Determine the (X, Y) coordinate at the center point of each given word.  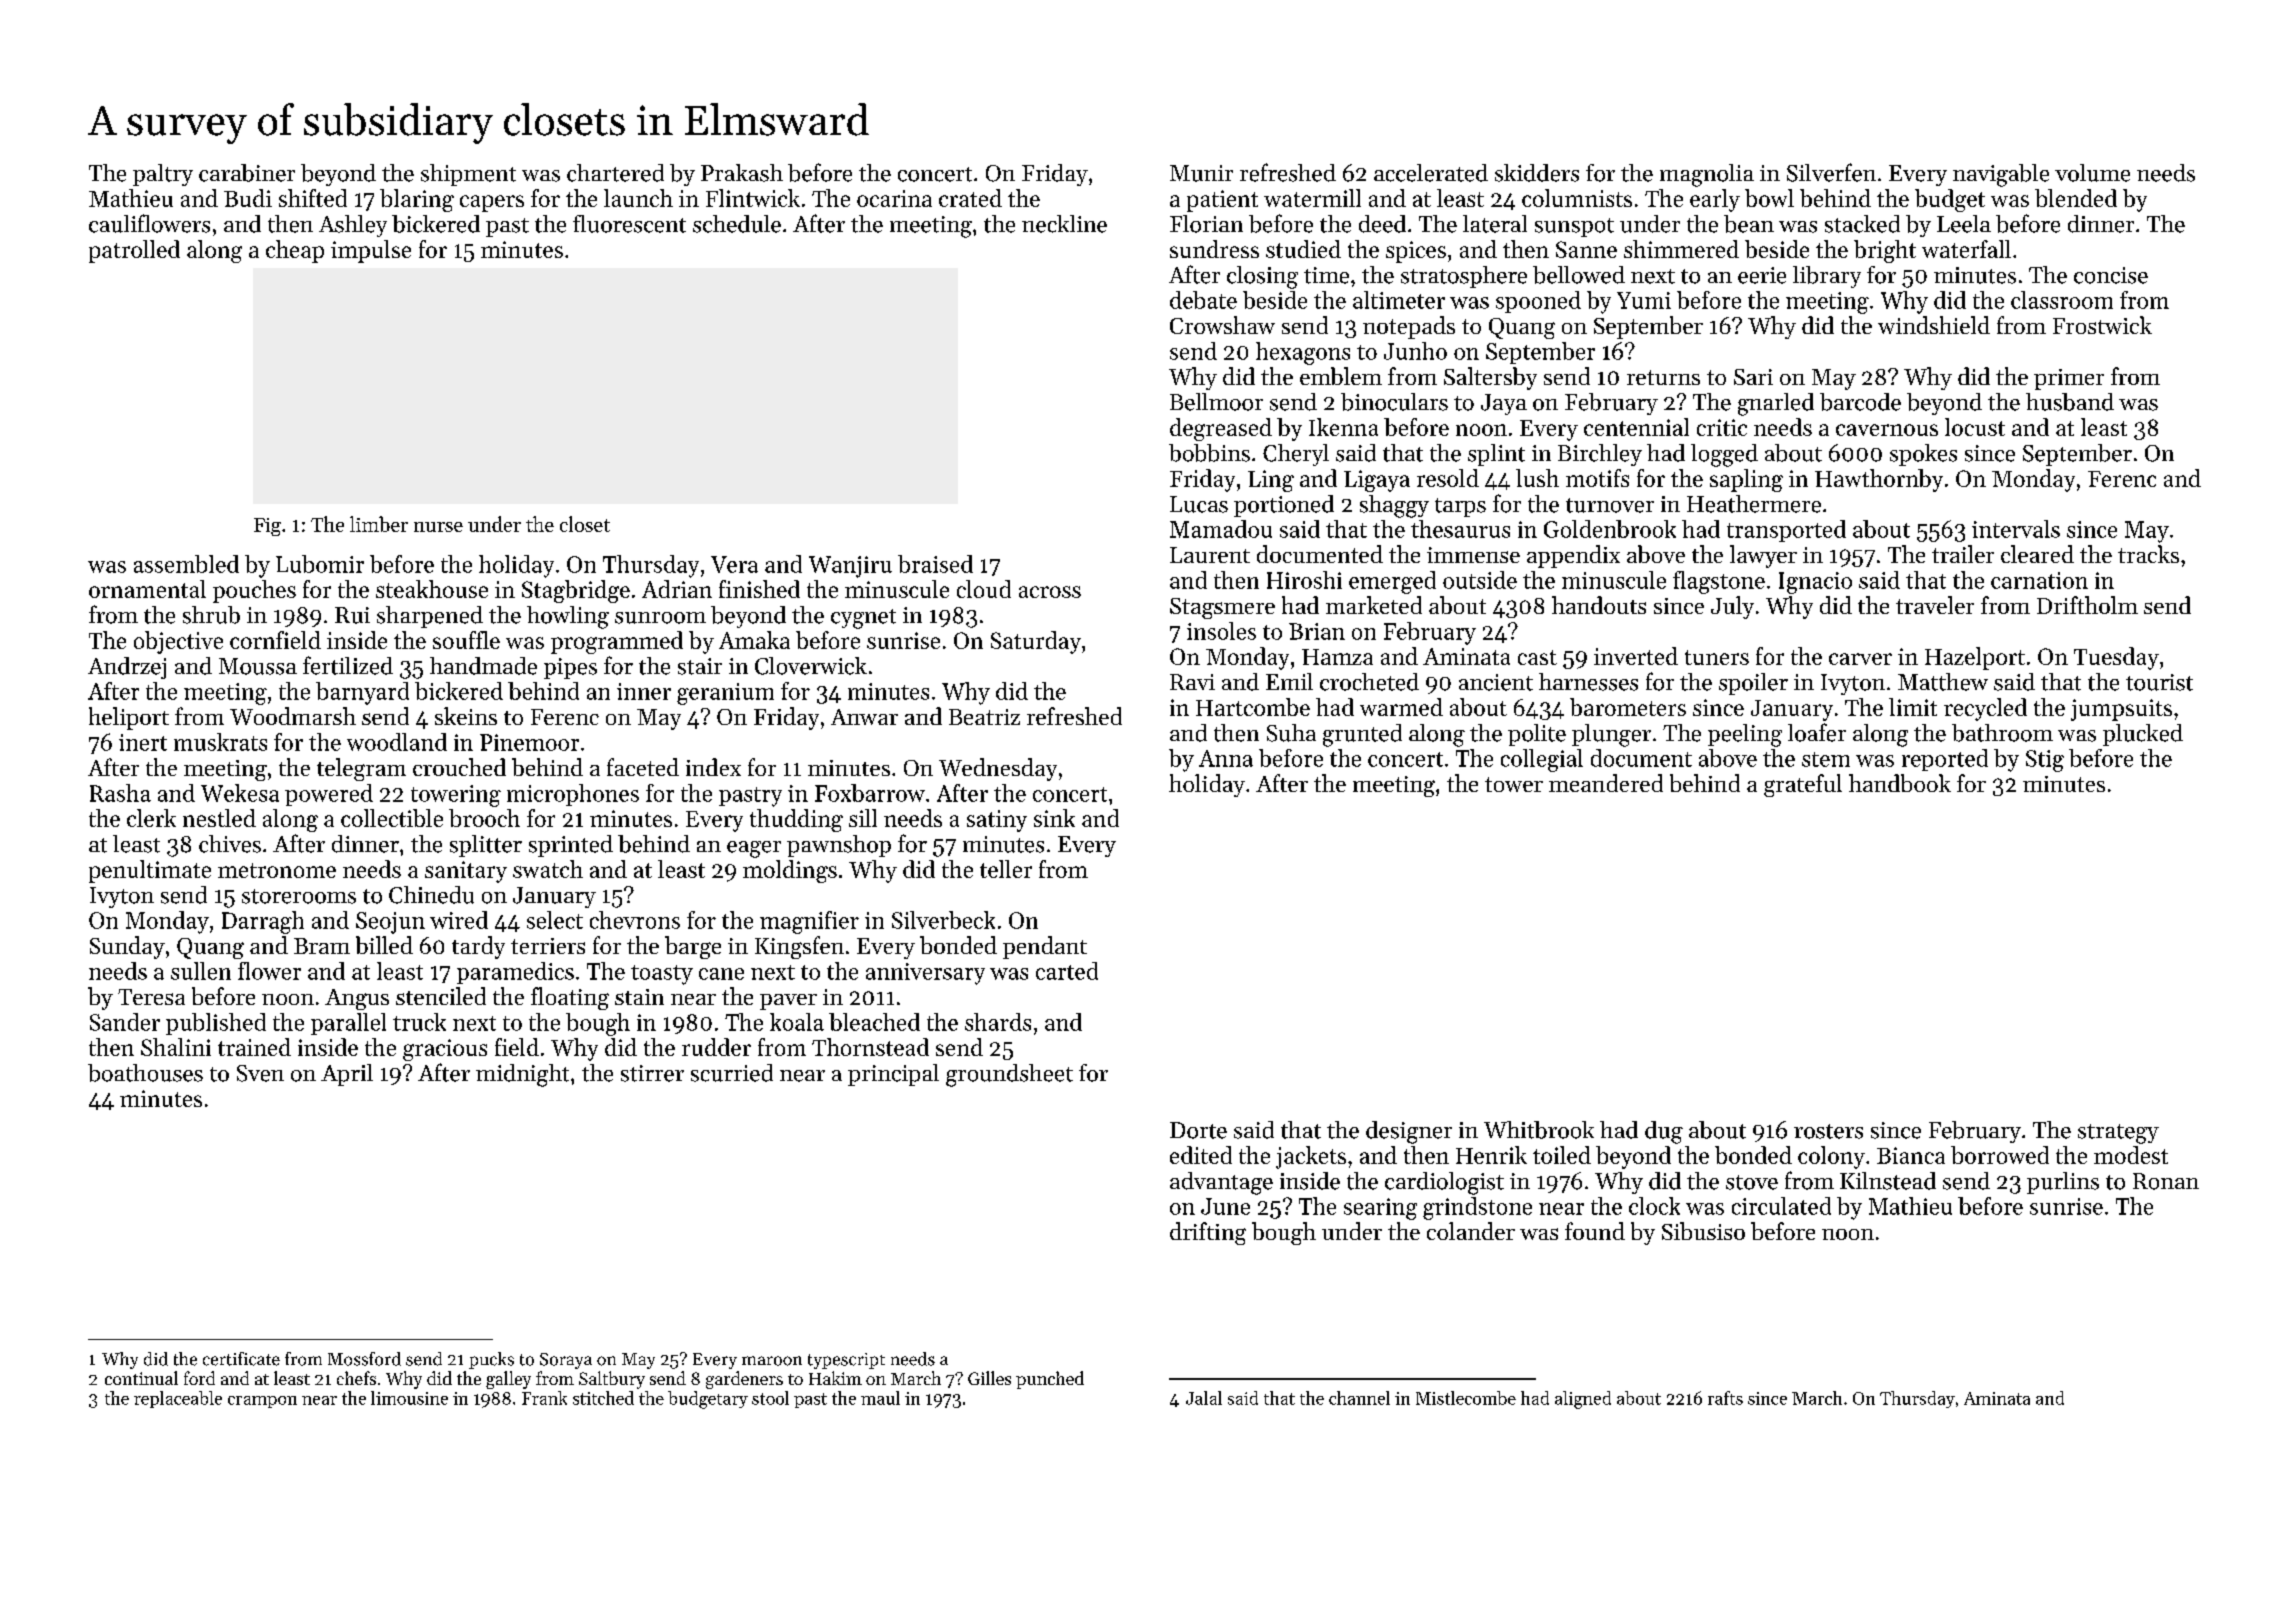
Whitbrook (1539, 1130)
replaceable (178, 1399)
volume (2092, 173)
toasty (662, 975)
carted (1067, 971)
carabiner (247, 173)
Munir (1201, 173)
